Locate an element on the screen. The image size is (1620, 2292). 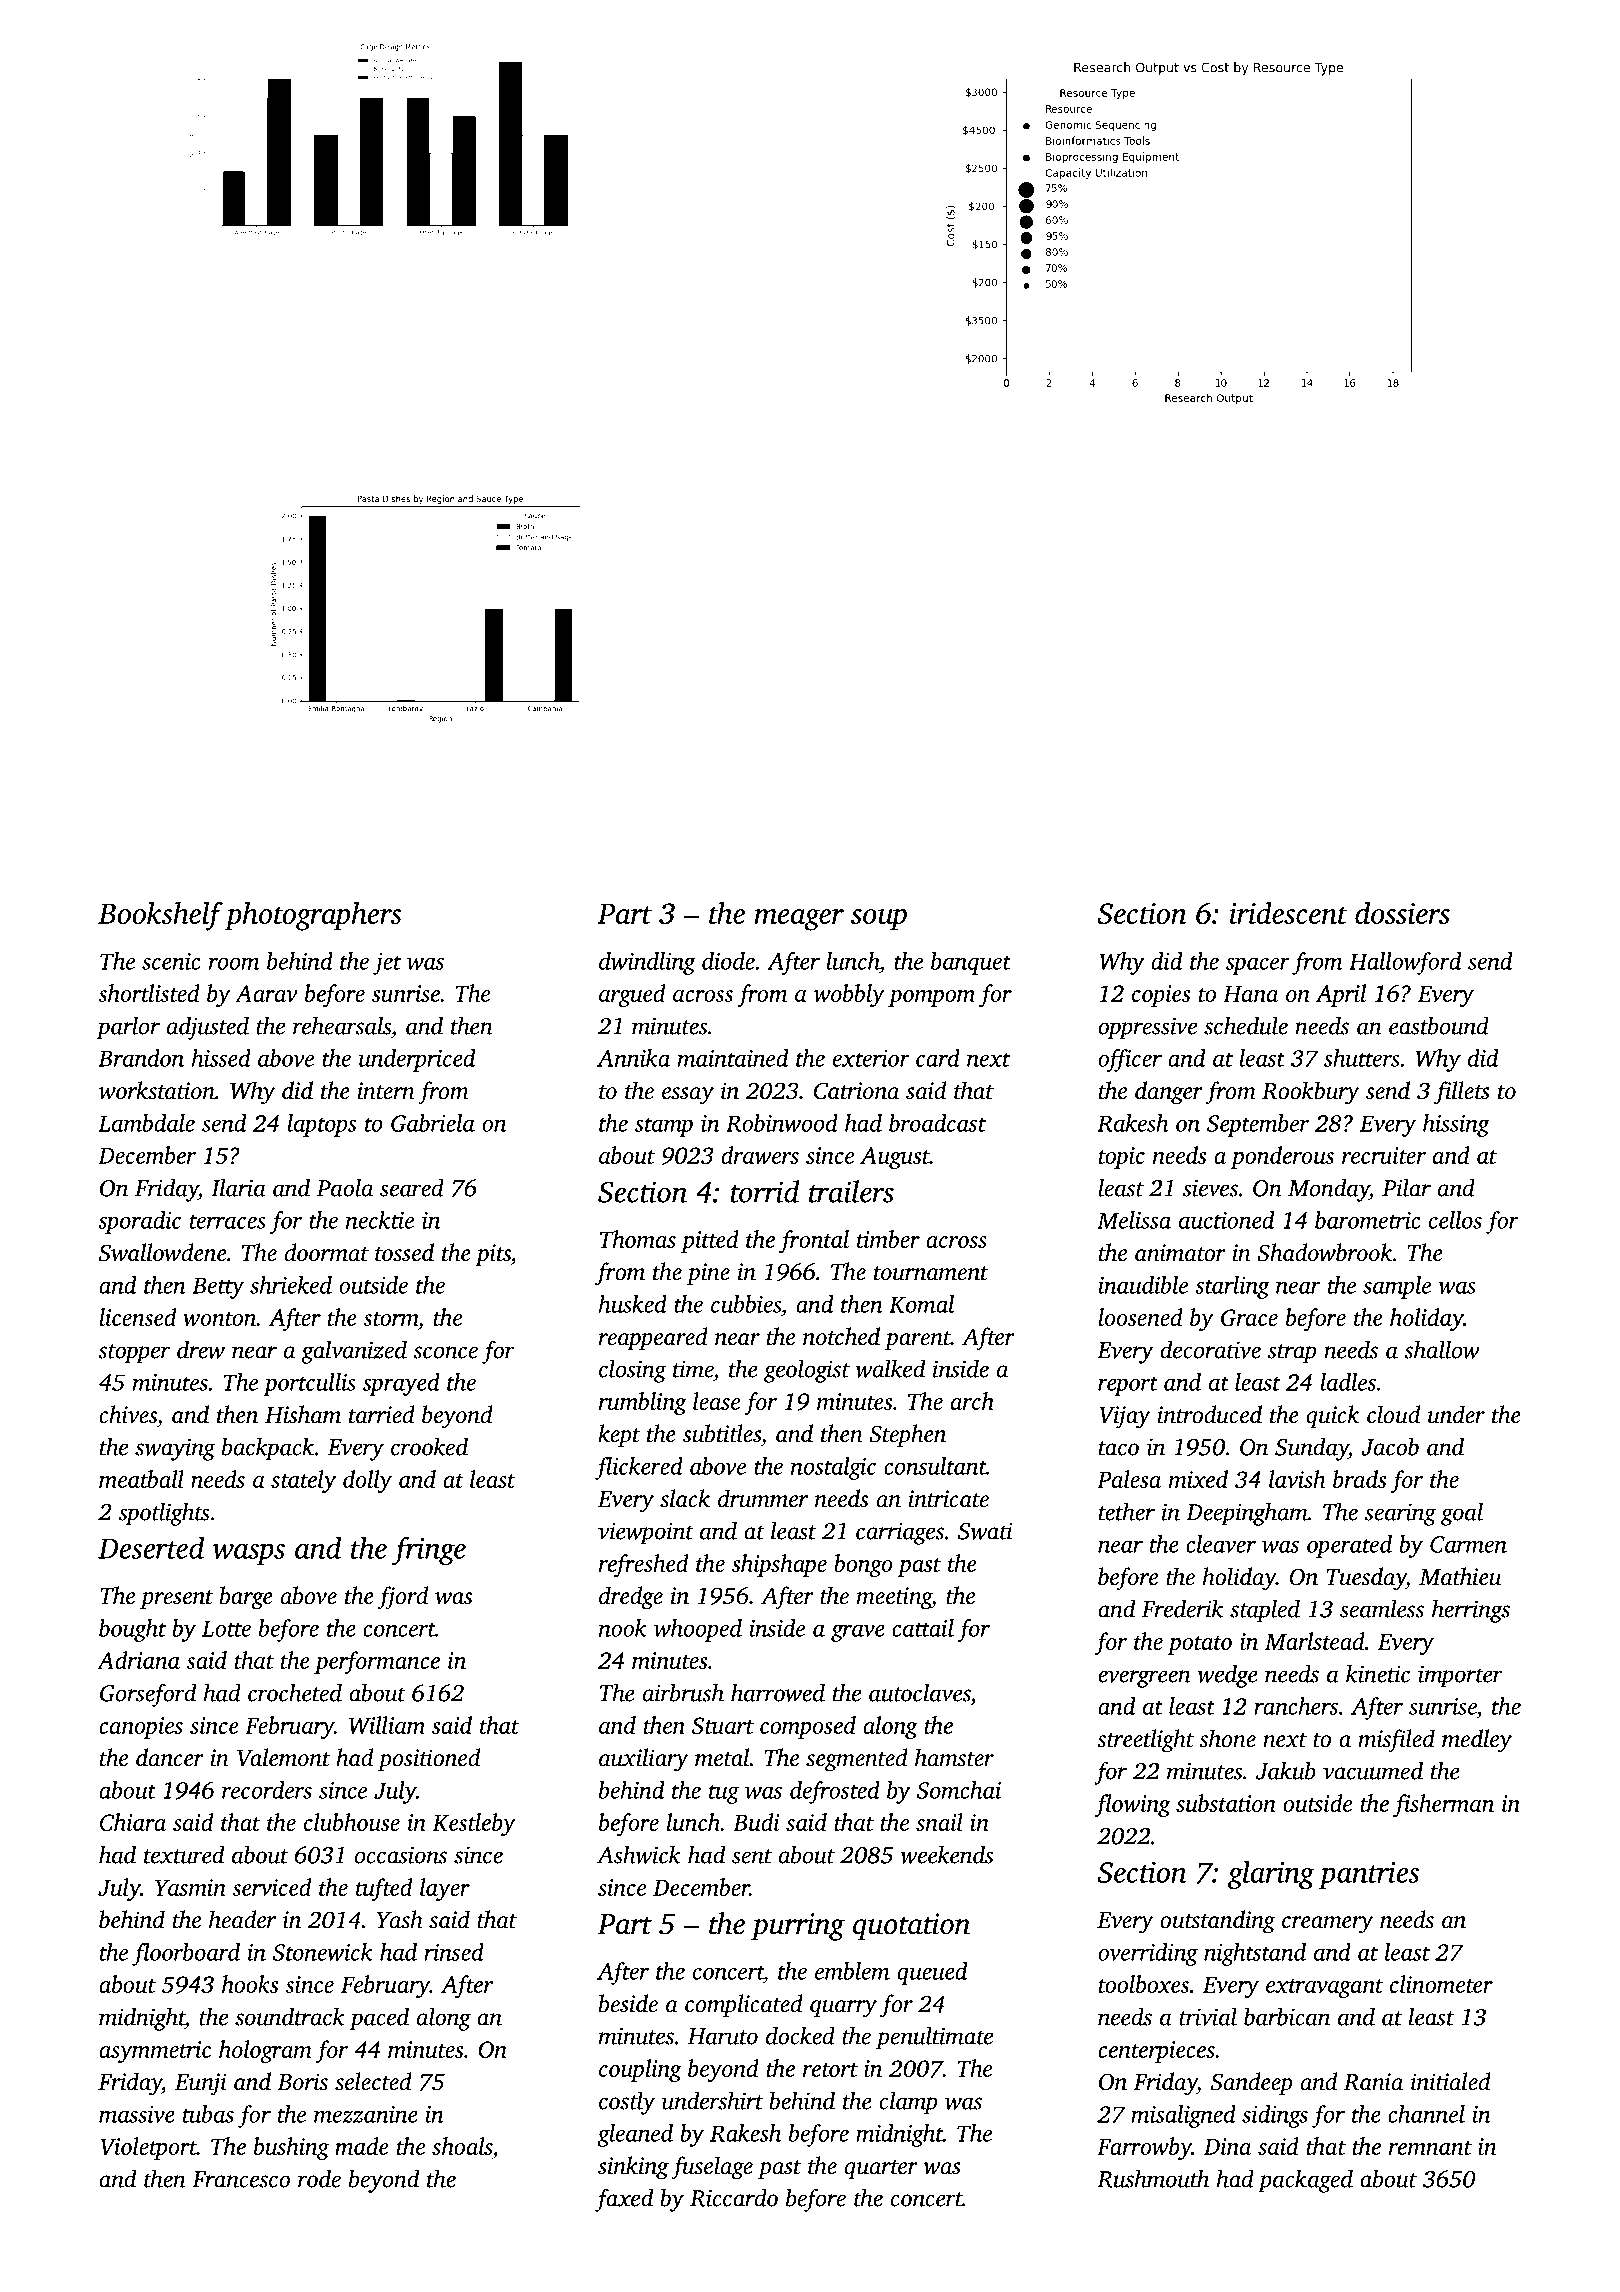
closing is located at coordinates (633, 1371).
